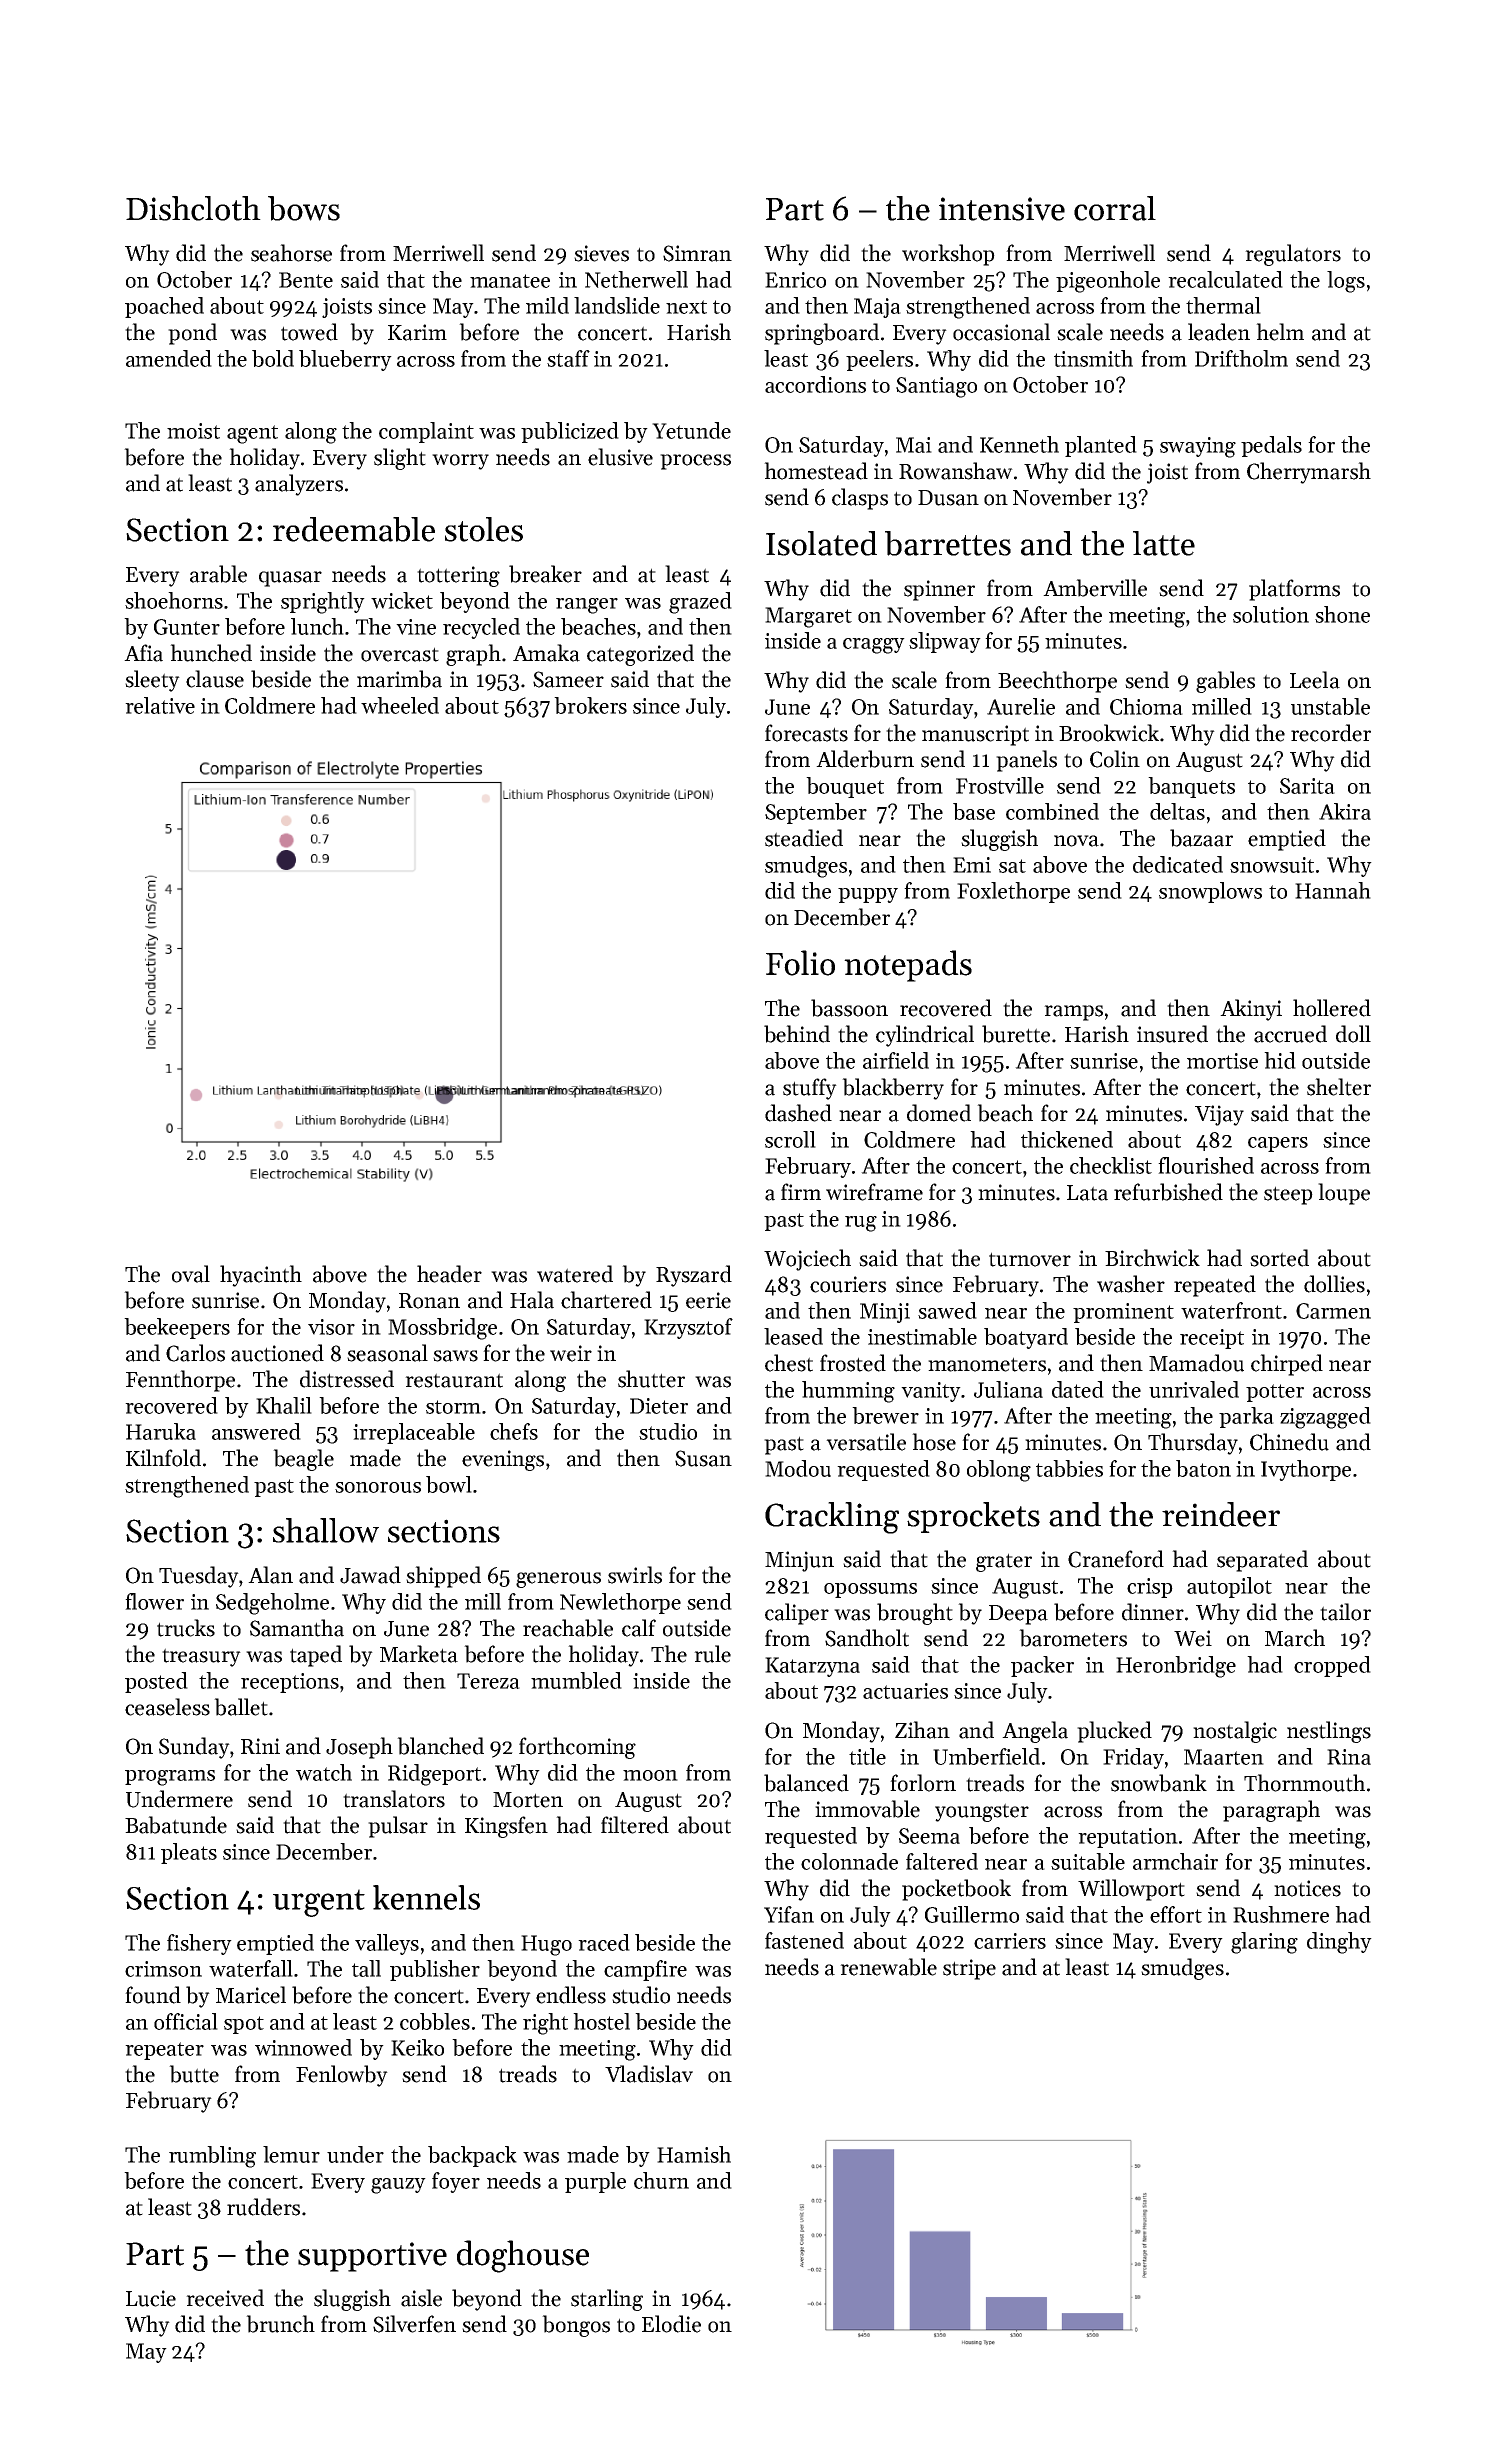  Describe the element at coordinates (577, 1748) in the screenshot. I see `forthcoming` at that location.
